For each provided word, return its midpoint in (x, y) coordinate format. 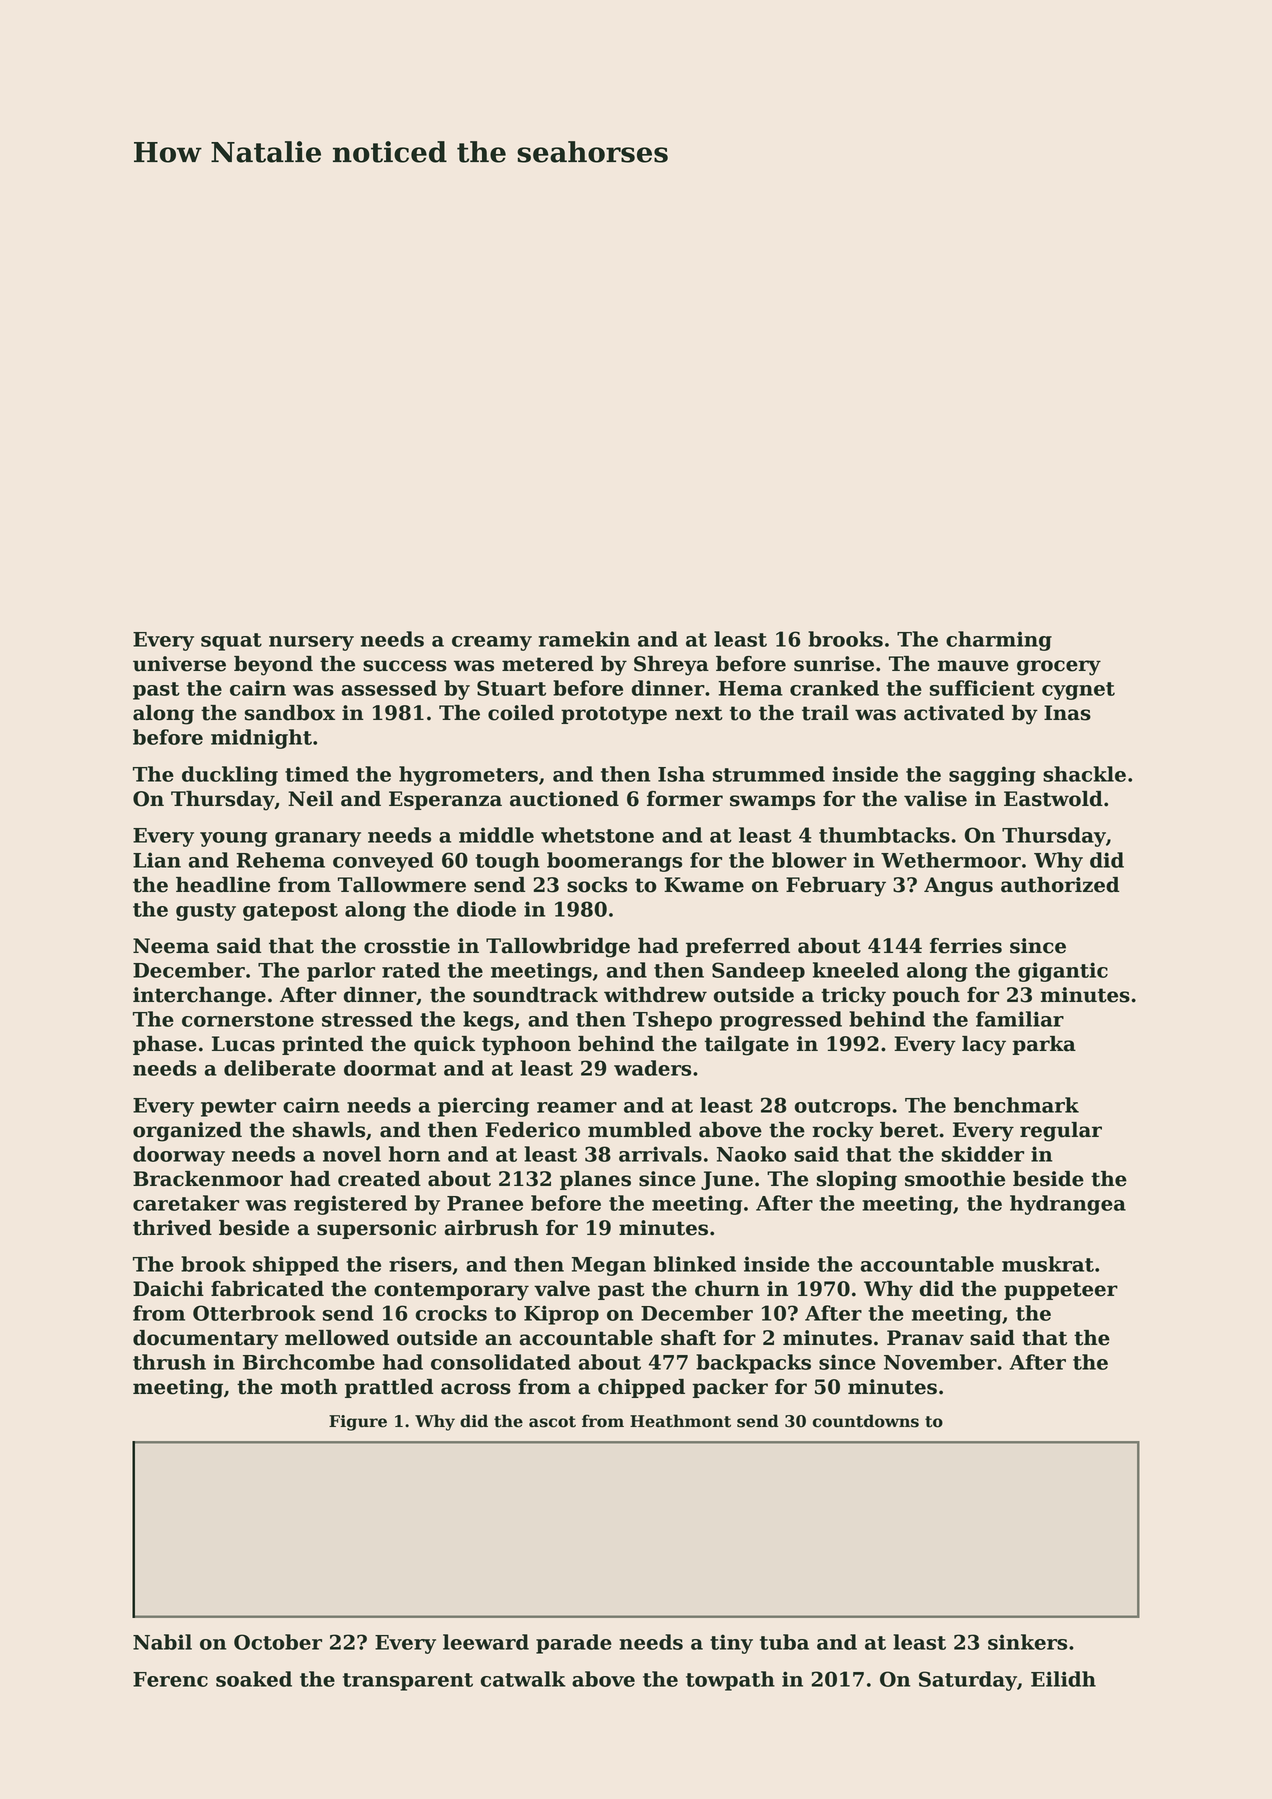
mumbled (639, 1130)
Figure (358, 1423)
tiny (731, 1644)
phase (165, 1045)
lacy (984, 1046)
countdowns (866, 1421)
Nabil (162, 1642)
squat (231, 642)
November (940, 1362)
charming (999, 641)
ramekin (584, 639)
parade (574, 1644)
